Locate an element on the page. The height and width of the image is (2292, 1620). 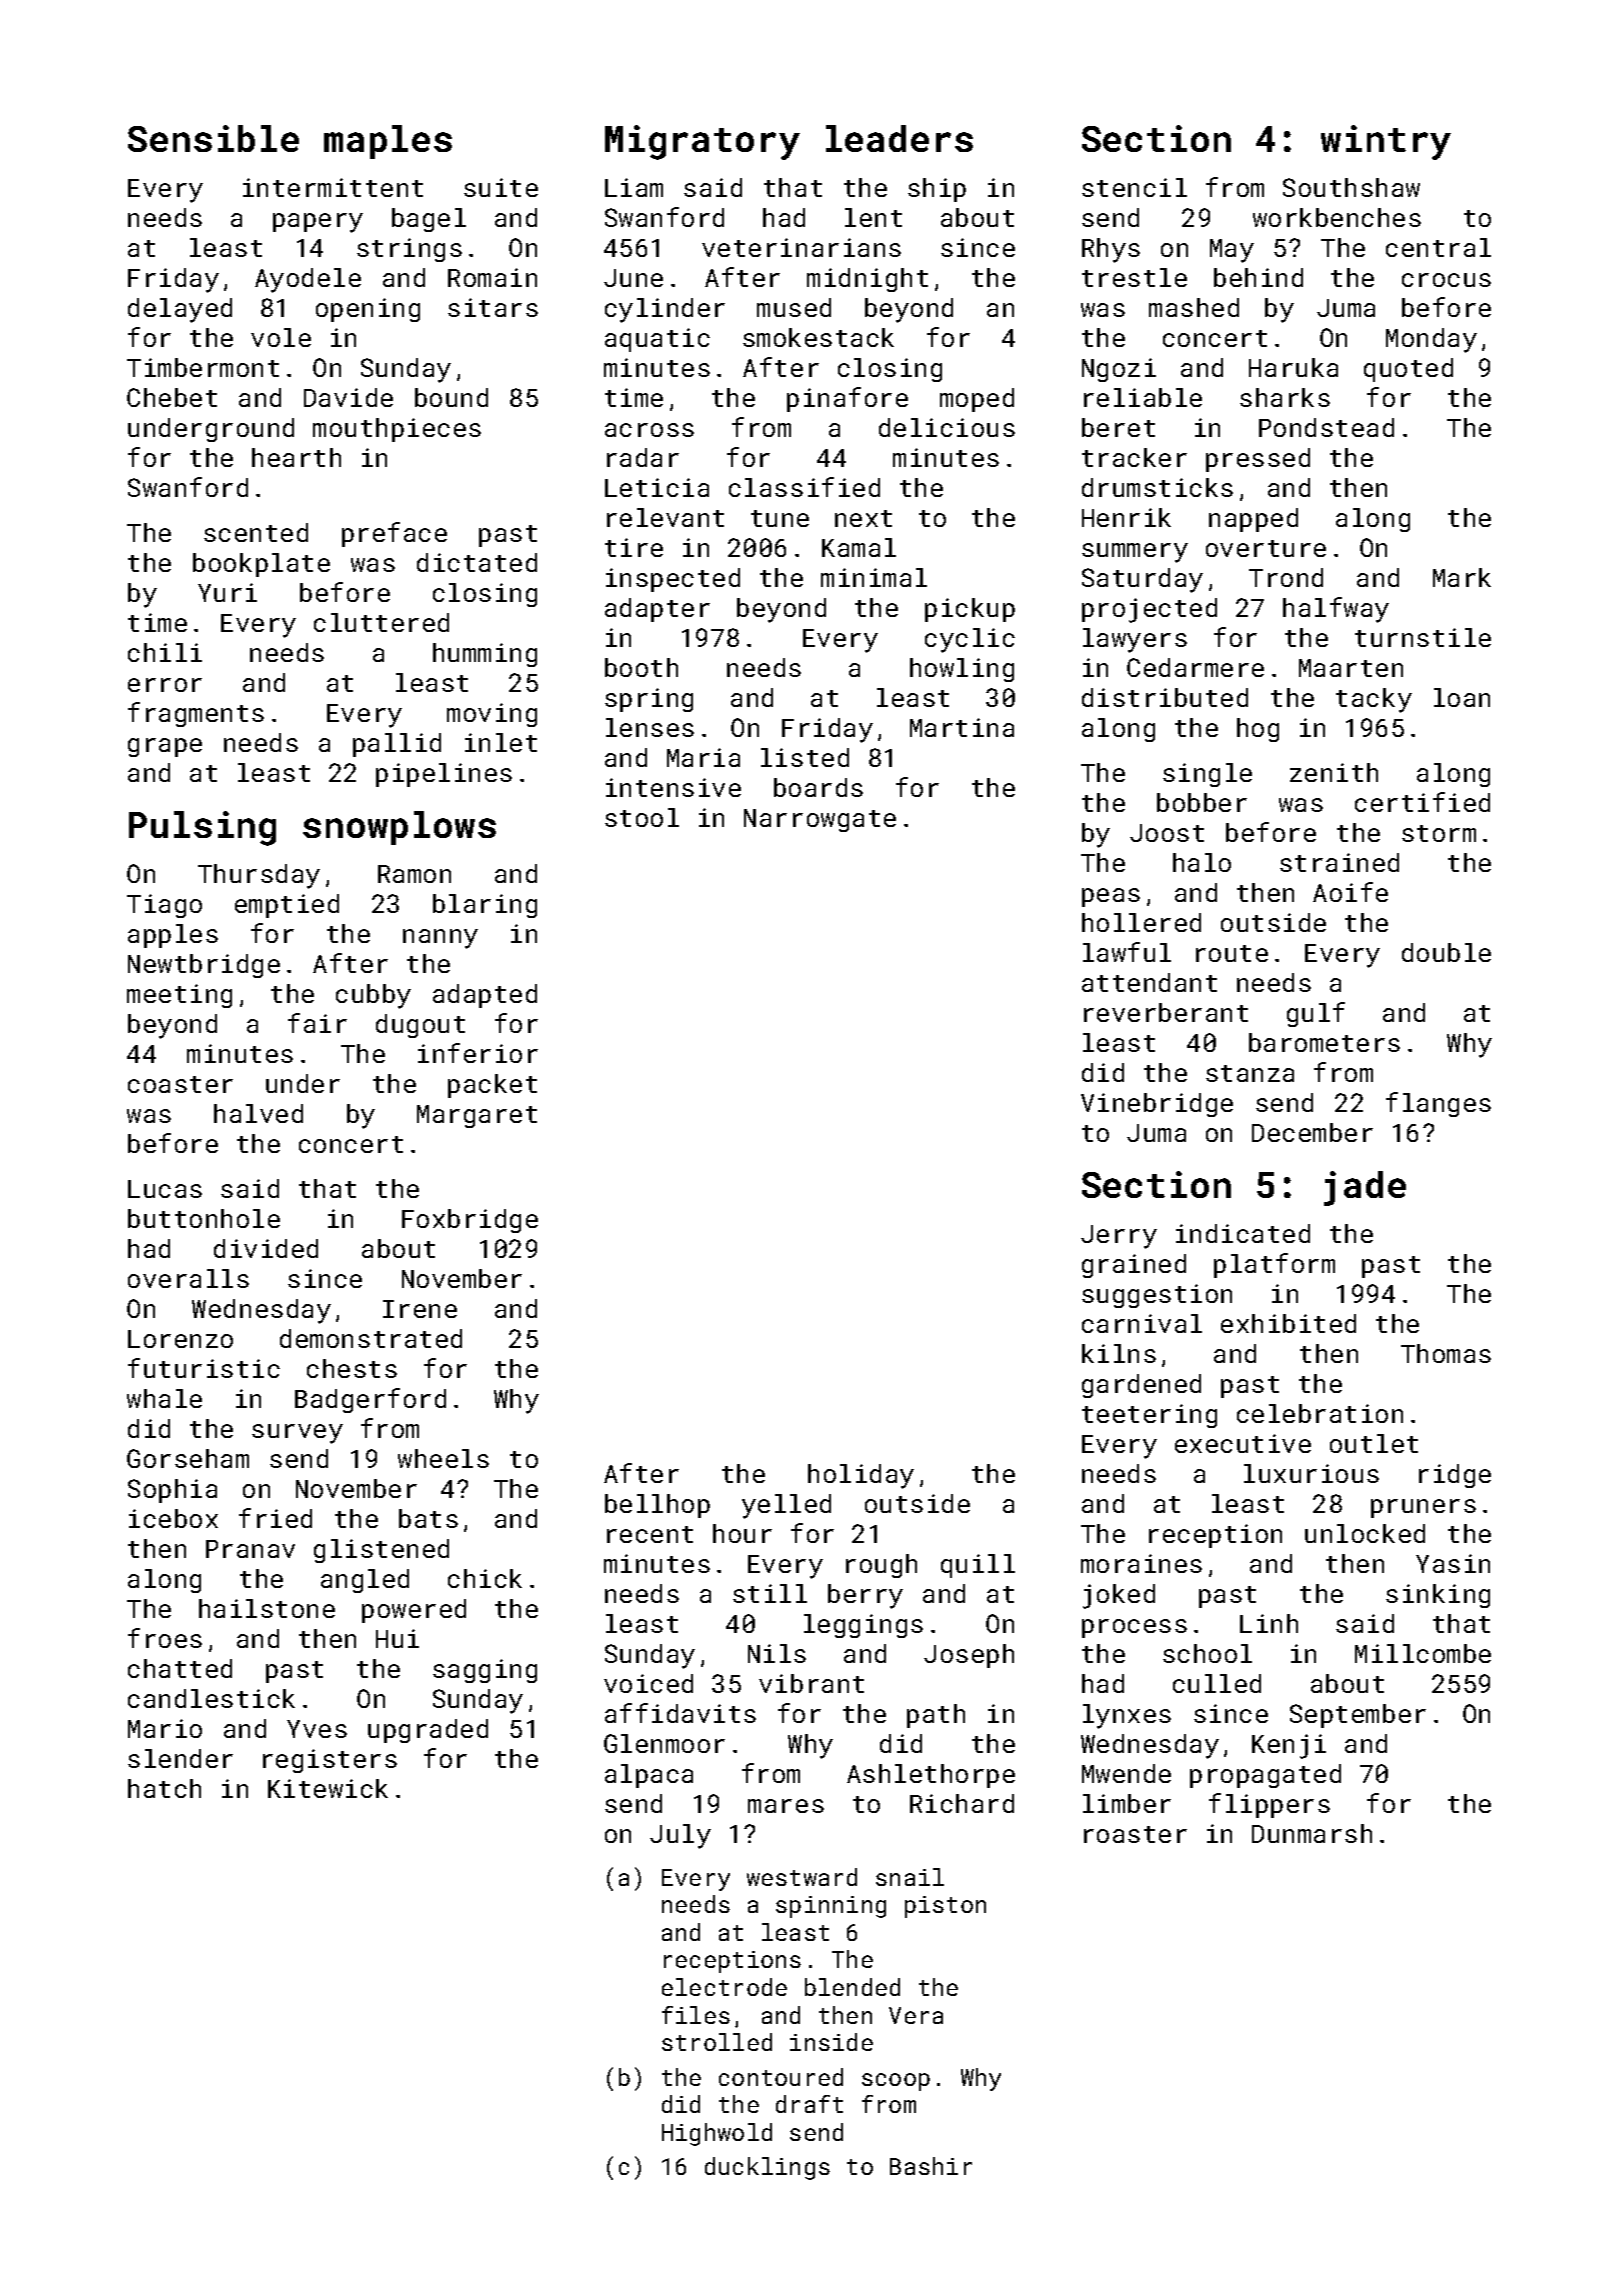
Lorenzo is located at coordinates (180, 1339).
